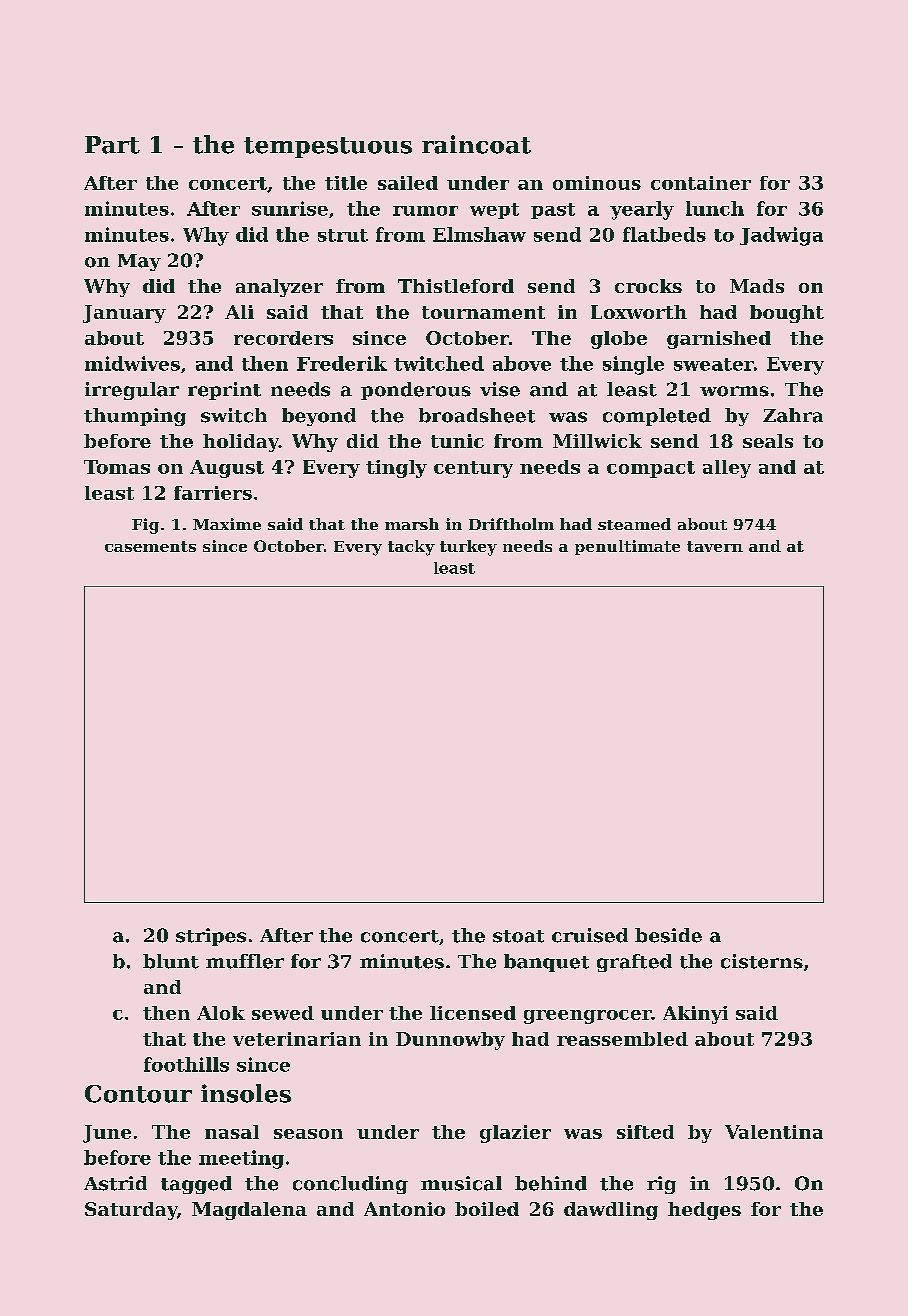 This screenshot has width=908, height=1316. I want to click on beside, so click(668, 935).
